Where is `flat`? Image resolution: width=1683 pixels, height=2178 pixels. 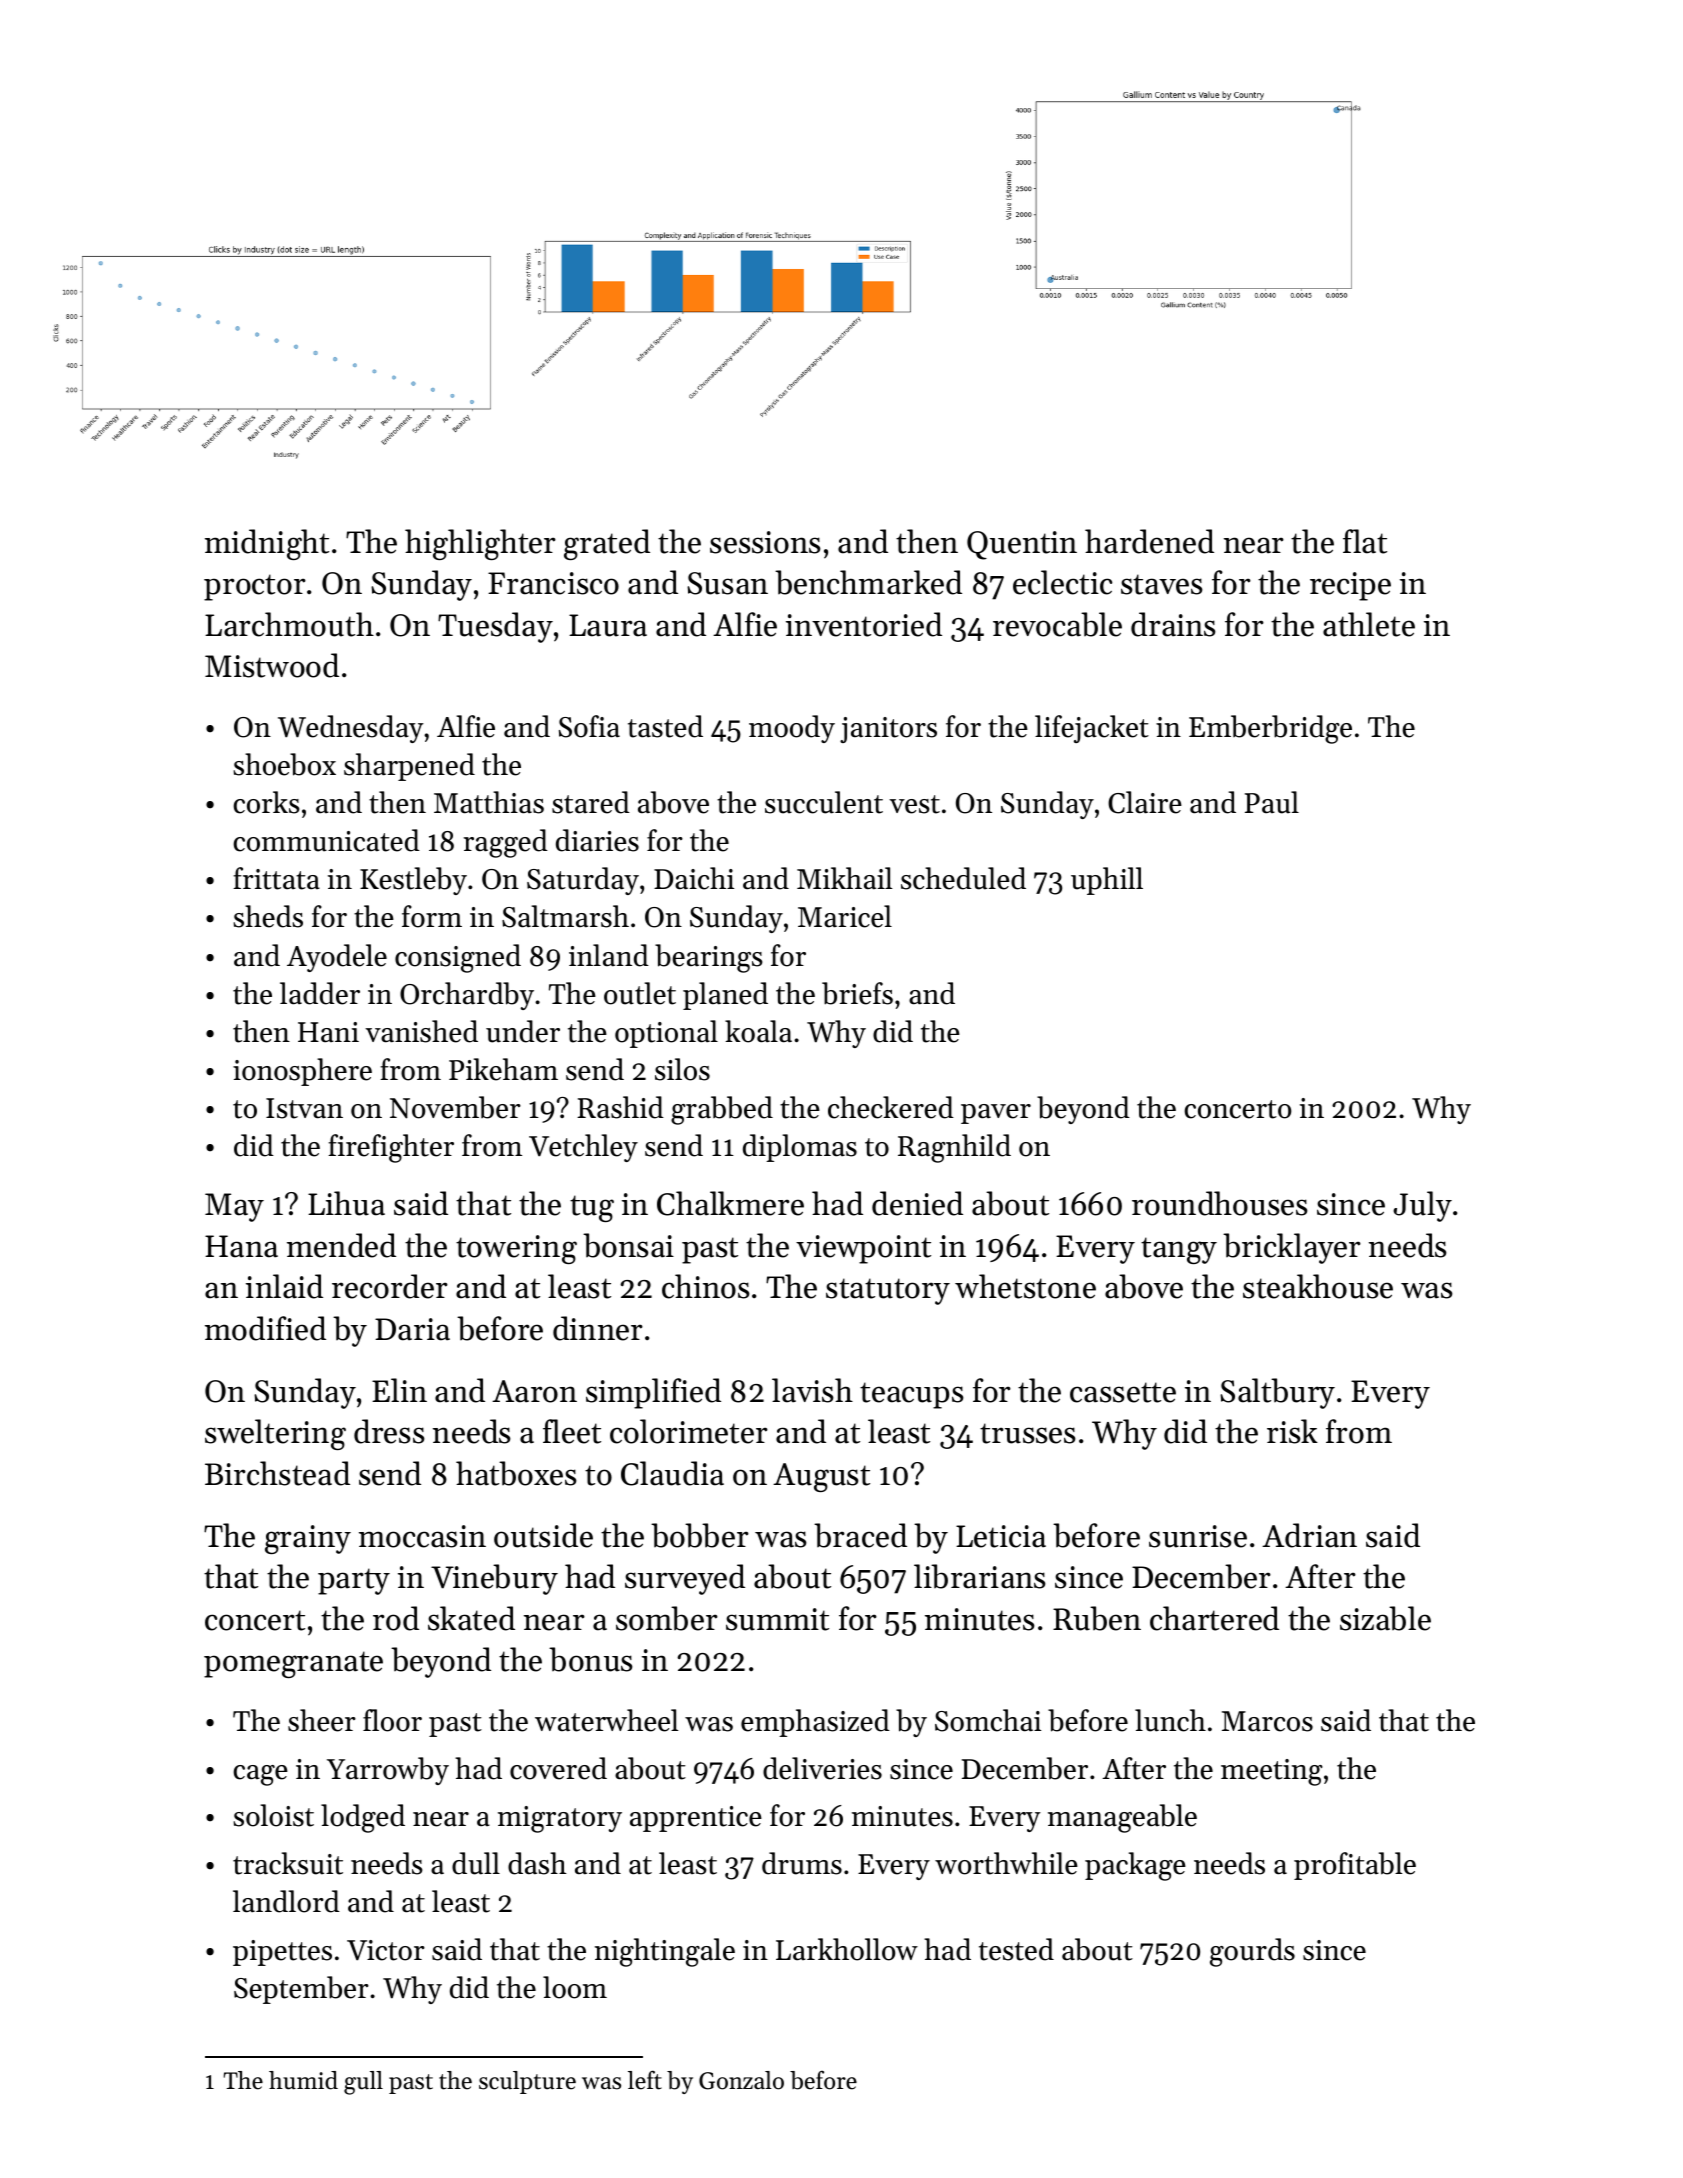
flat is located at coordinates (1365, 541).
